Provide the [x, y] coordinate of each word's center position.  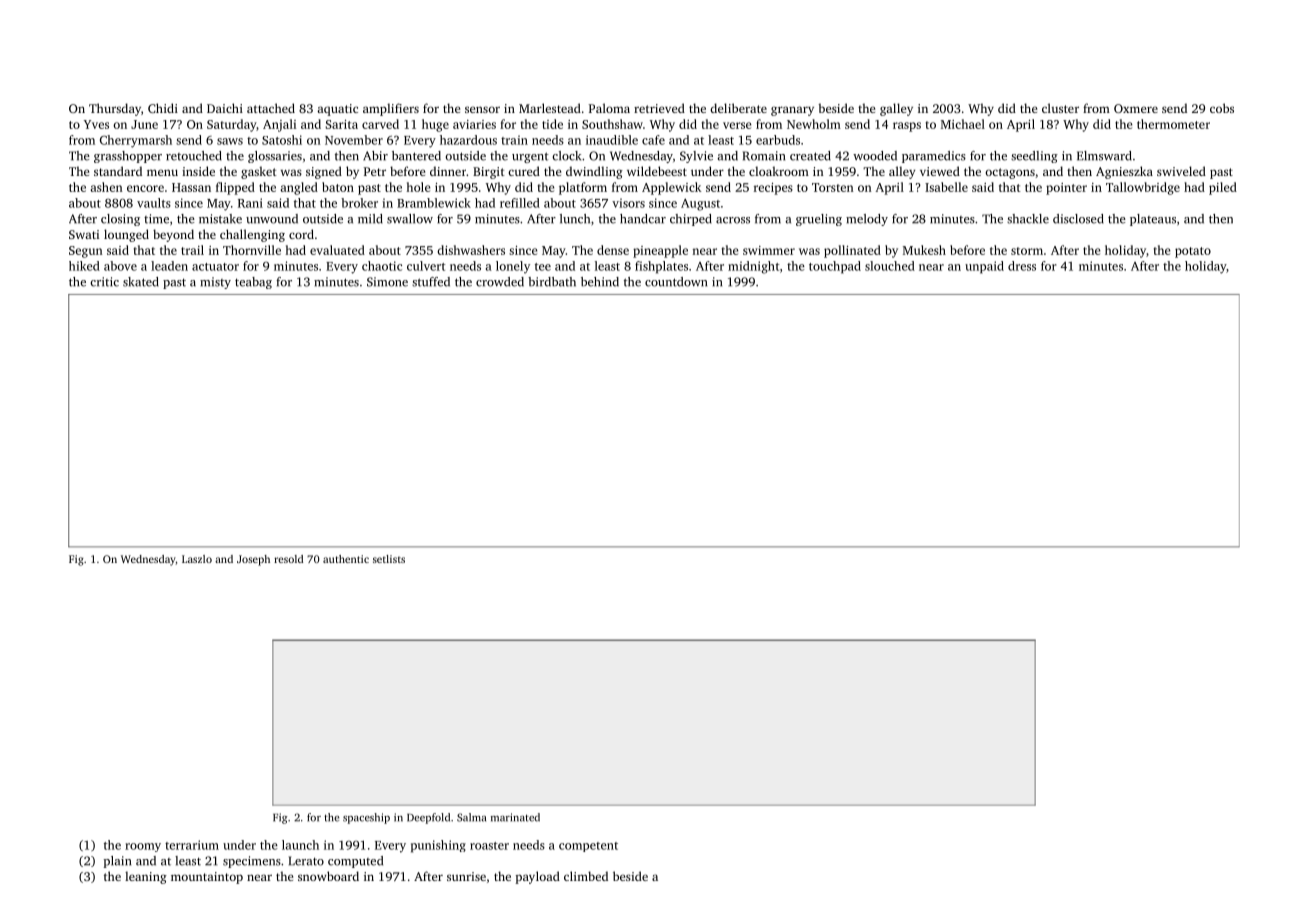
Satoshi [282, 140]
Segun [86, 252]
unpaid [984, 267]
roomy [143, 847]
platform [583, 188]
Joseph [253, 560]
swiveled [1181, 171]
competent [588, 847]
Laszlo [197, 559]
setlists [389, 559]
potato [1193, 252]
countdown [676, 282]
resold [288, 559]
